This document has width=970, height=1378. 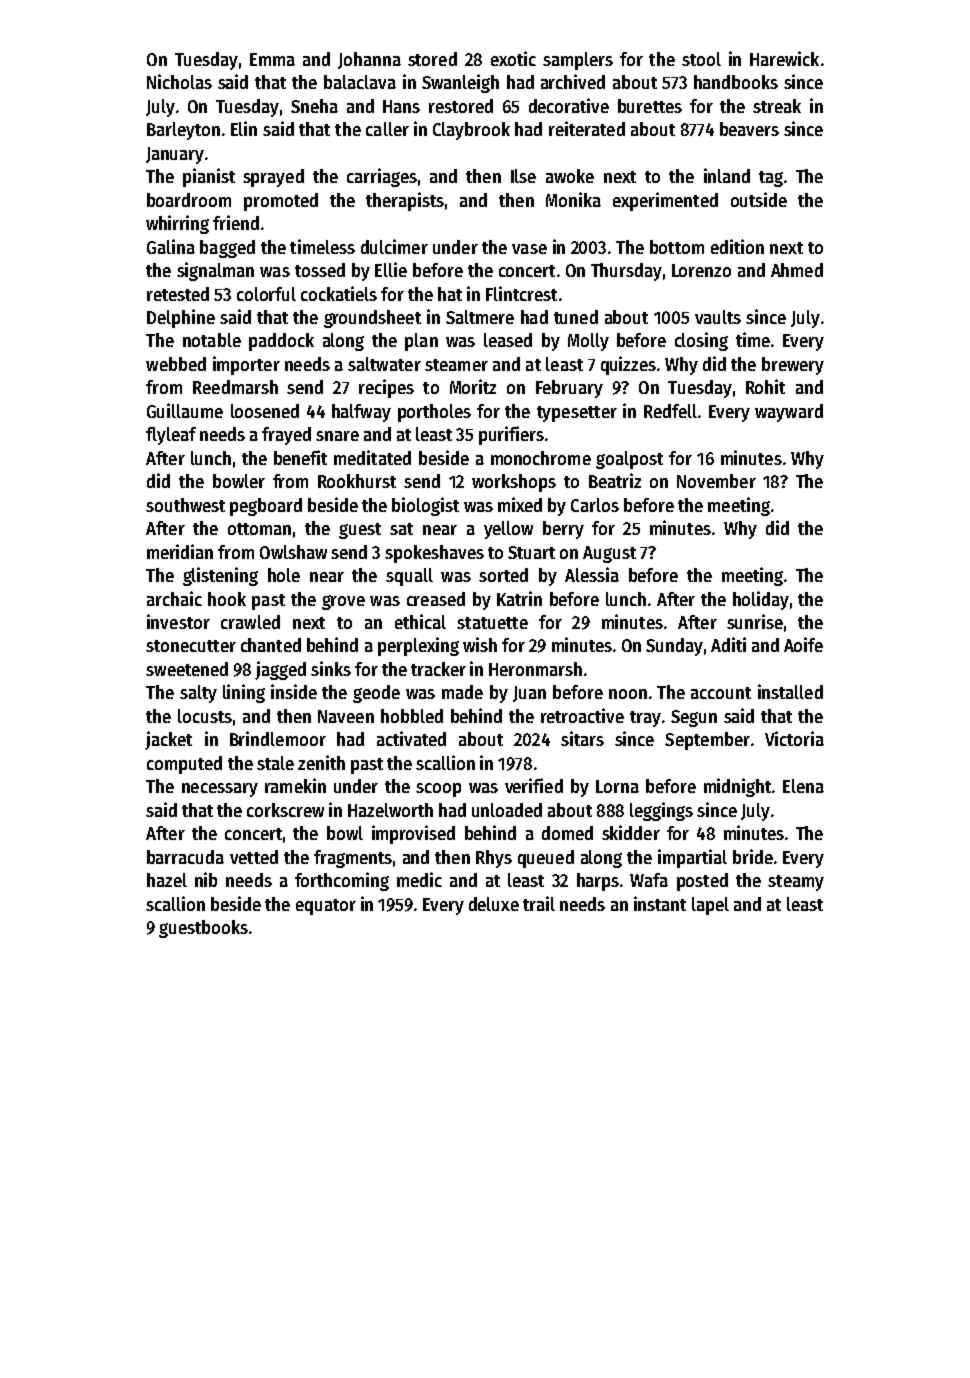 I want to click on therapists, so click(x=405, y=201).
